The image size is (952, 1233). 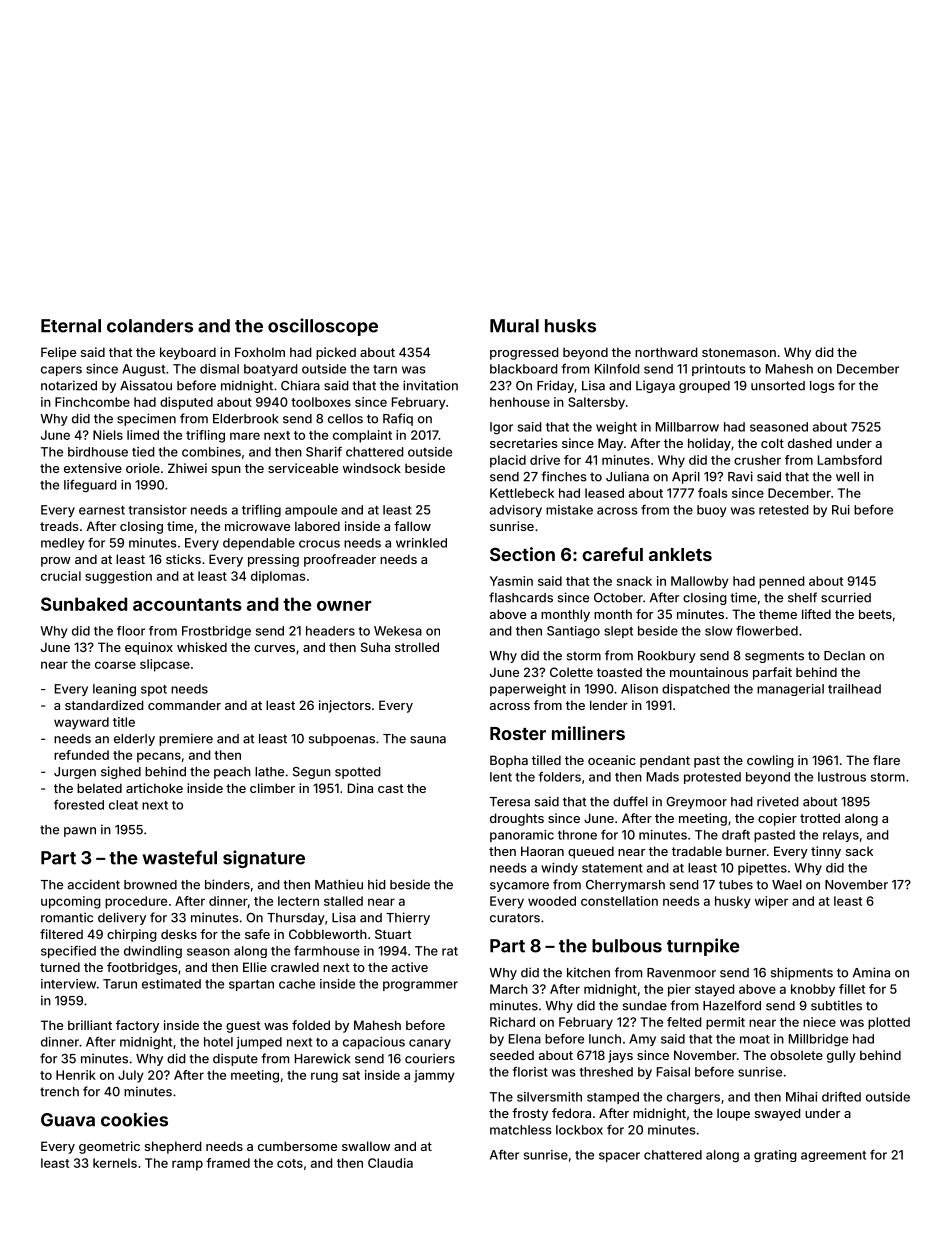 I want to click on lifted, so click(x=816, y=614).
